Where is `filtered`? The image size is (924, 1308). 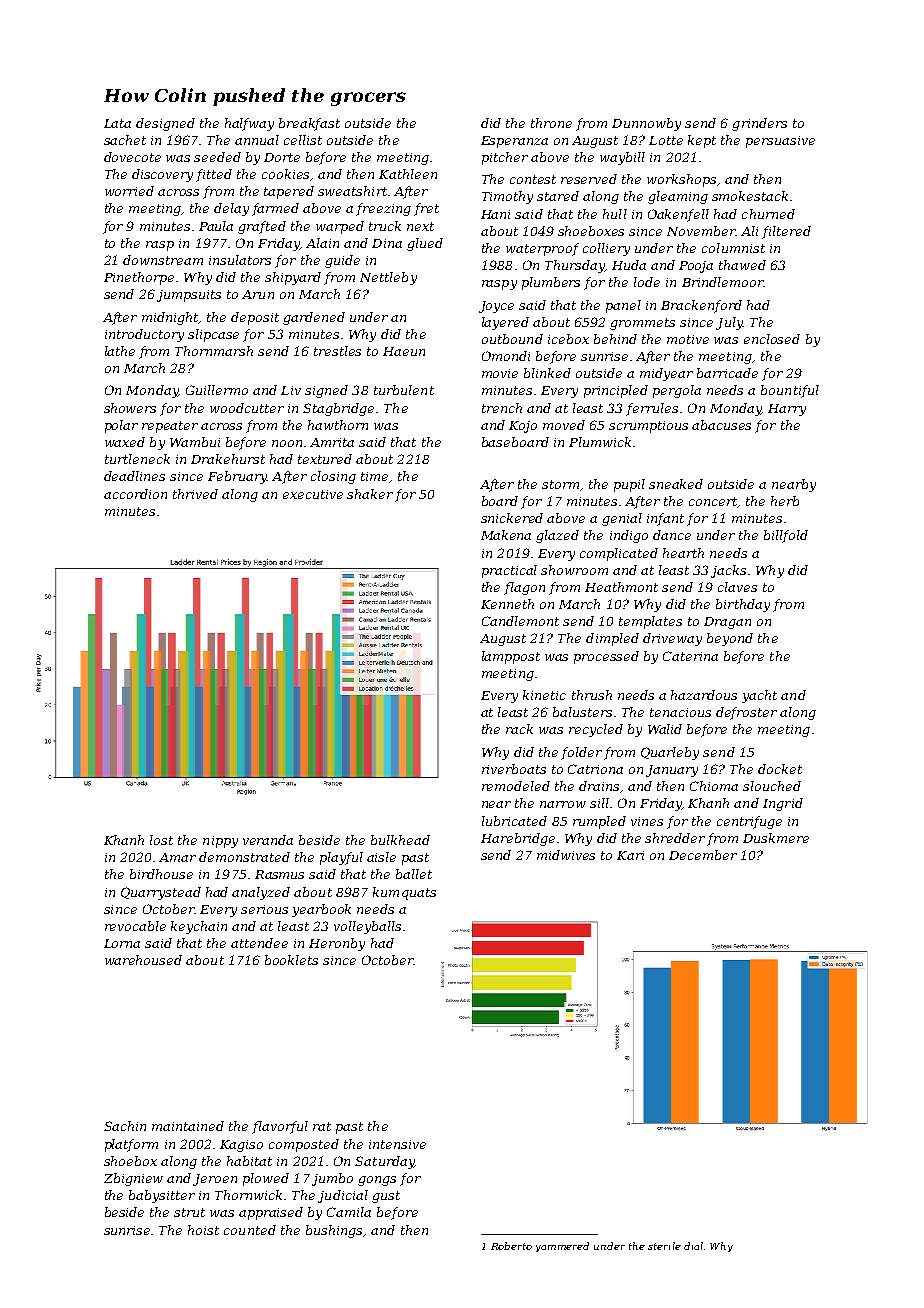
filtered is located at coordinates (786, 232).
